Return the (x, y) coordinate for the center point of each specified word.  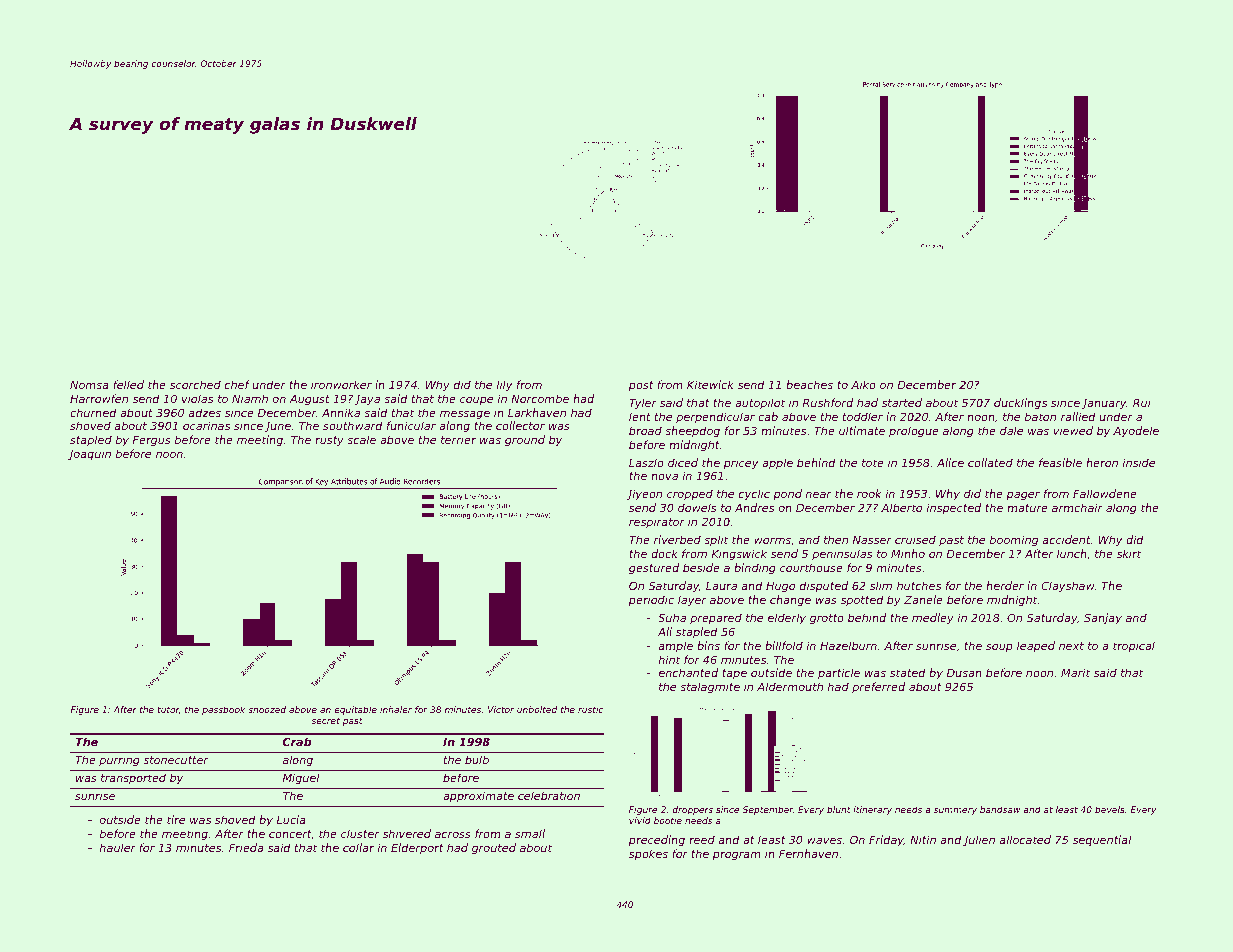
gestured (654, 569)
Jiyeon (644, 495)
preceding (657, 841)
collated (990, 462)
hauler (117, 847)
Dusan (964, 673)
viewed (1073, 430)
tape (734, 674)
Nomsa (89, 385)
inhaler (396, 709)
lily (504, 386)
